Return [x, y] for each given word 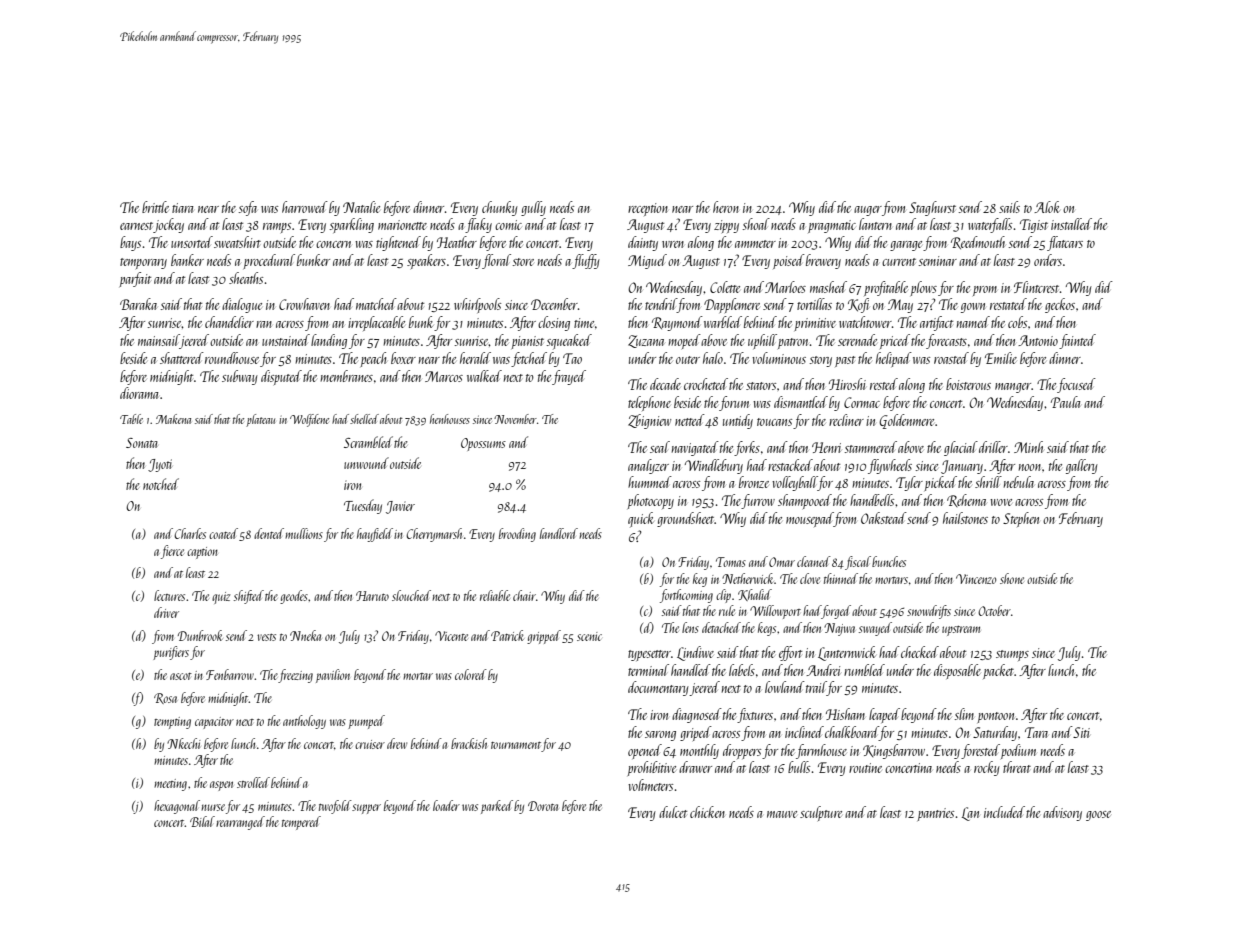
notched [161, 484]
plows [923, 288]
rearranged [240, 823]
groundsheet [686, 519]
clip [723, 596]
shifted [249, 597]
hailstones [965, 518]
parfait [135, 279]
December [554, 304]
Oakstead [884, 518]
